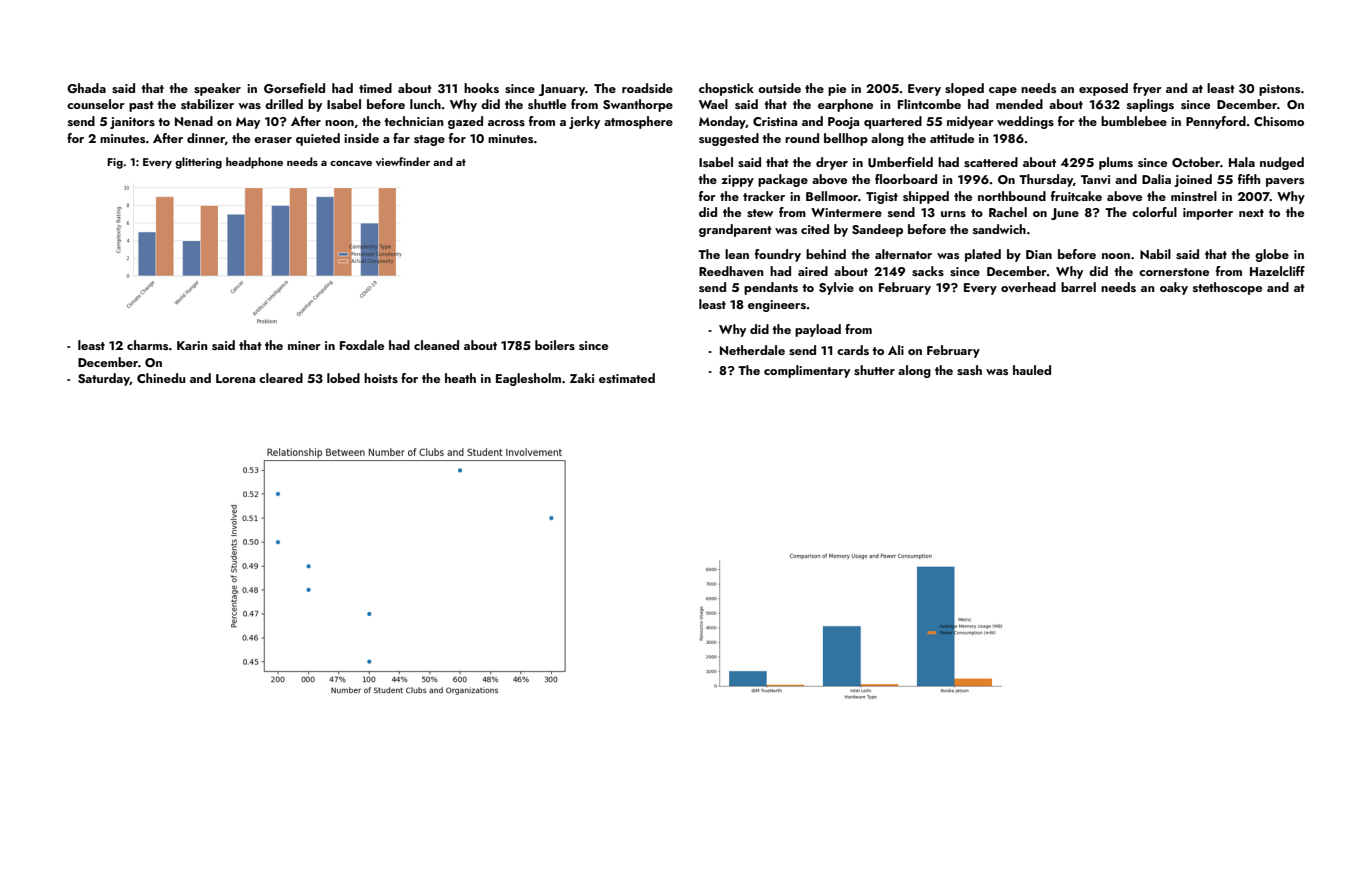  What do you see at coordinates (1272, 255) in the page?
I see `globe` at bounding box center [1272, 255].
